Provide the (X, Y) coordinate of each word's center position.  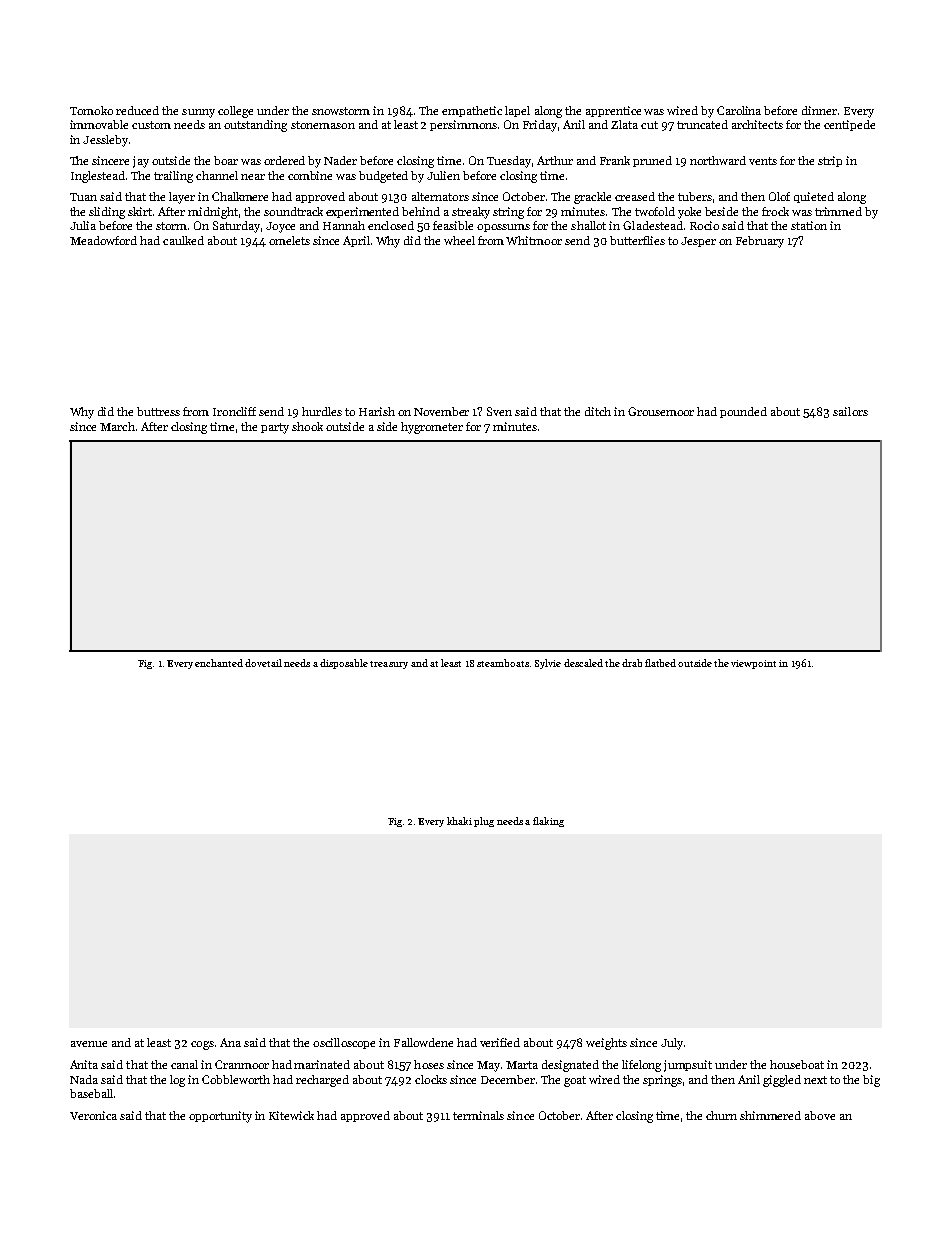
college (235, 112)
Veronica (93, 1115)
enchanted (219, 663)
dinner (819, 110)
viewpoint (753, 664)
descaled (583, 663)
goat (575, 1081)
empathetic (472, 111)
